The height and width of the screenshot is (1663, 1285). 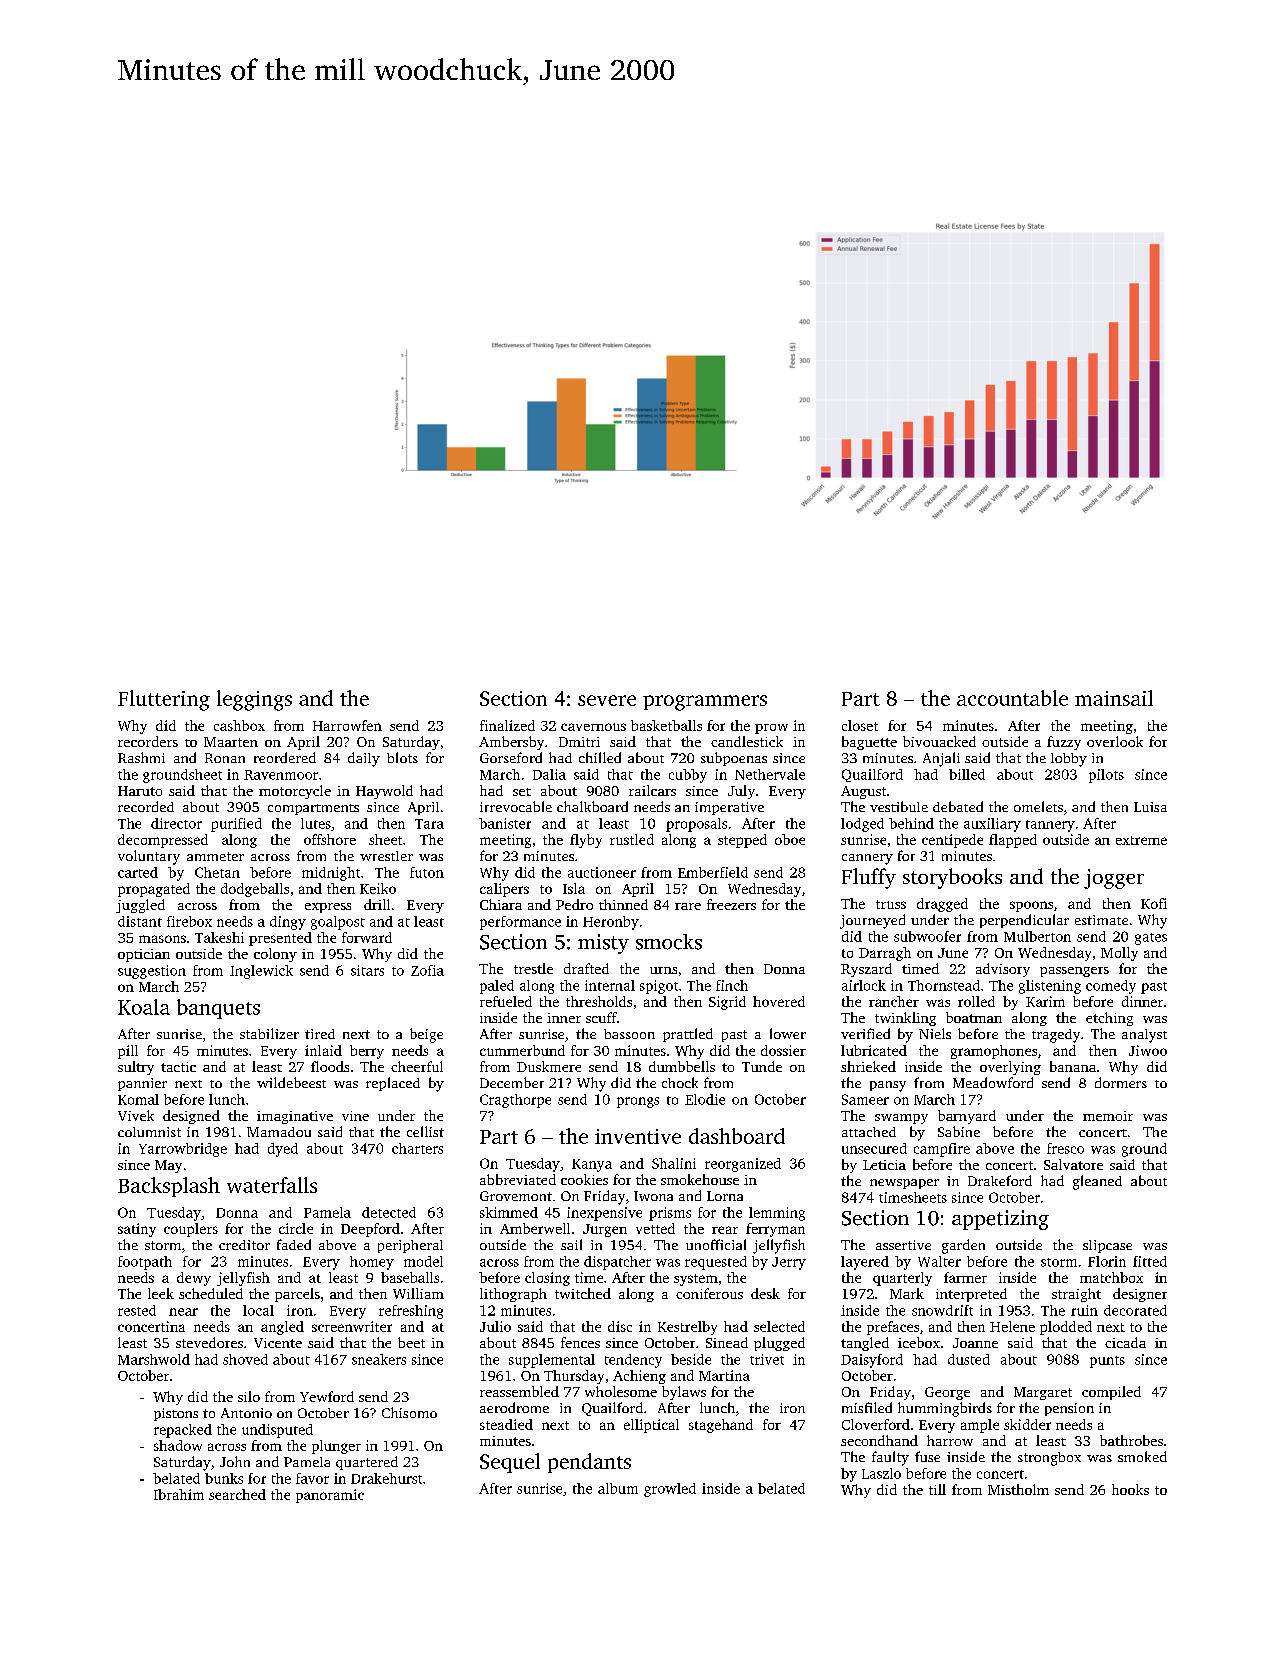 What do you see at coordinates (937, 1489) in the screenshot?
I see `till` at bounding box center [937, 1489].
